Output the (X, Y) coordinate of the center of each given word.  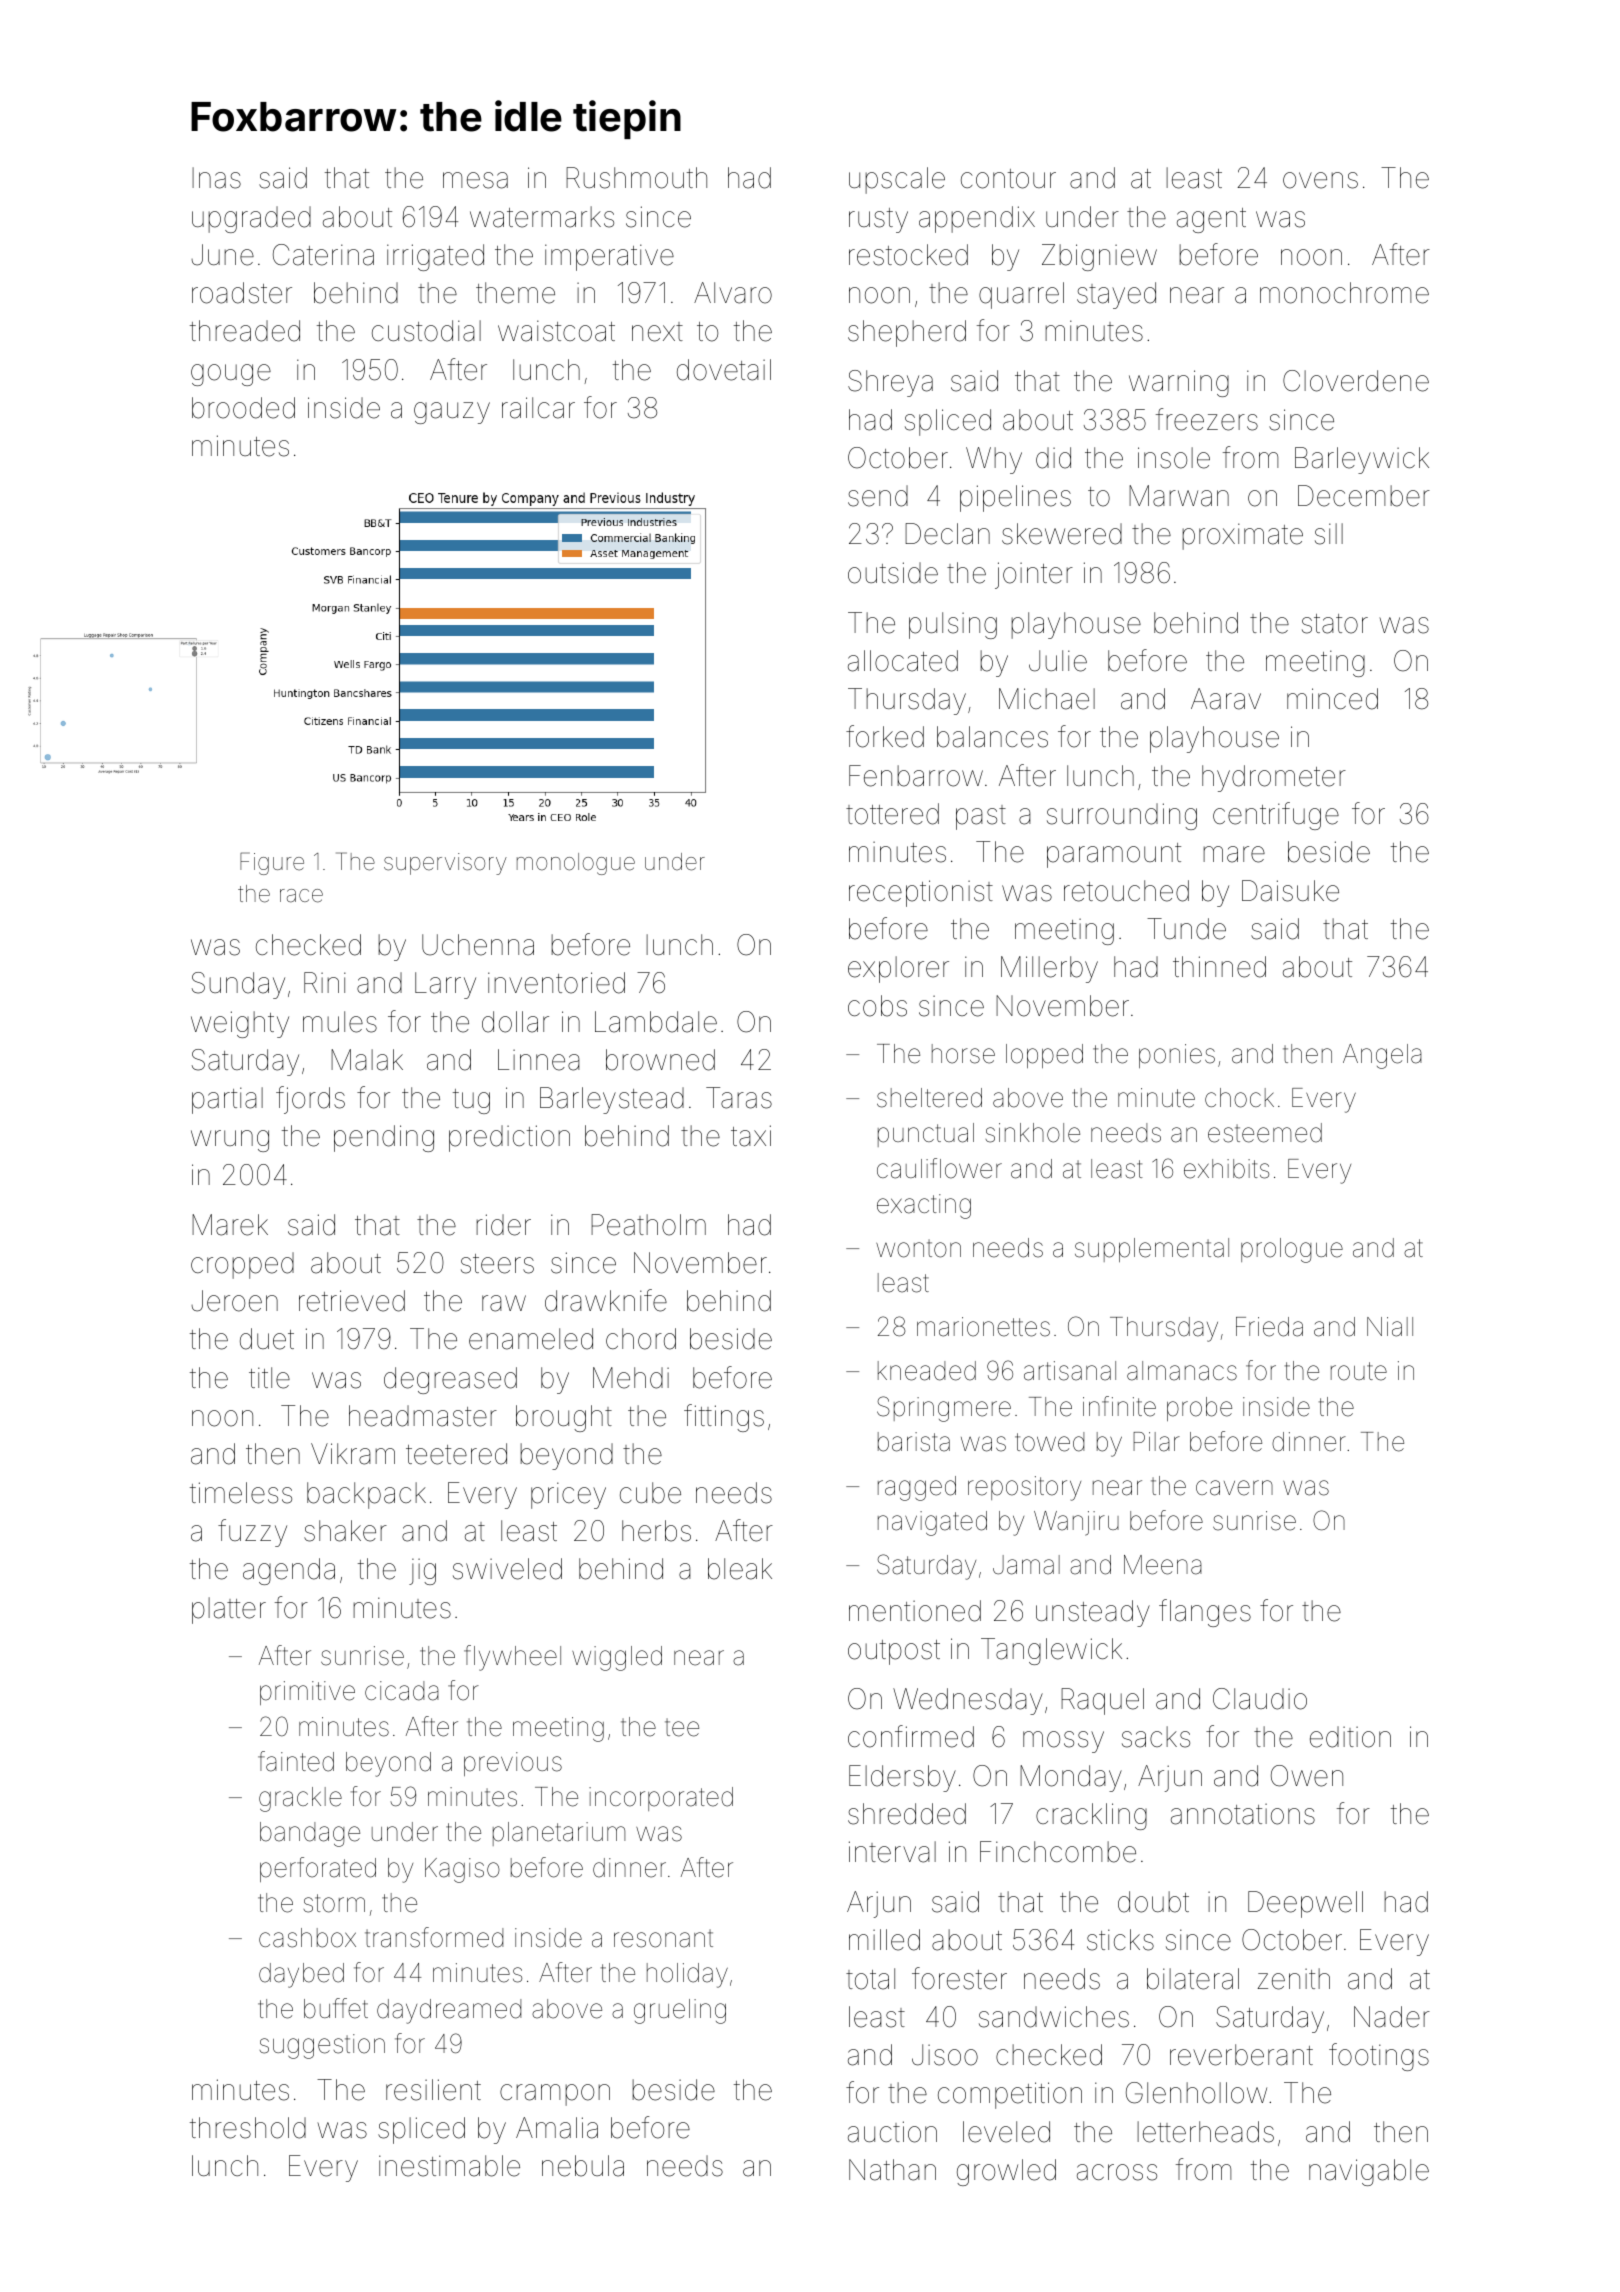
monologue (576, 864)
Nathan (892, 2170)
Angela (1382, 1056)
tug (471, 1101)
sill (1329, 534)
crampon (555, 2095)
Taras (739, 1098)
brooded (243, 408)
